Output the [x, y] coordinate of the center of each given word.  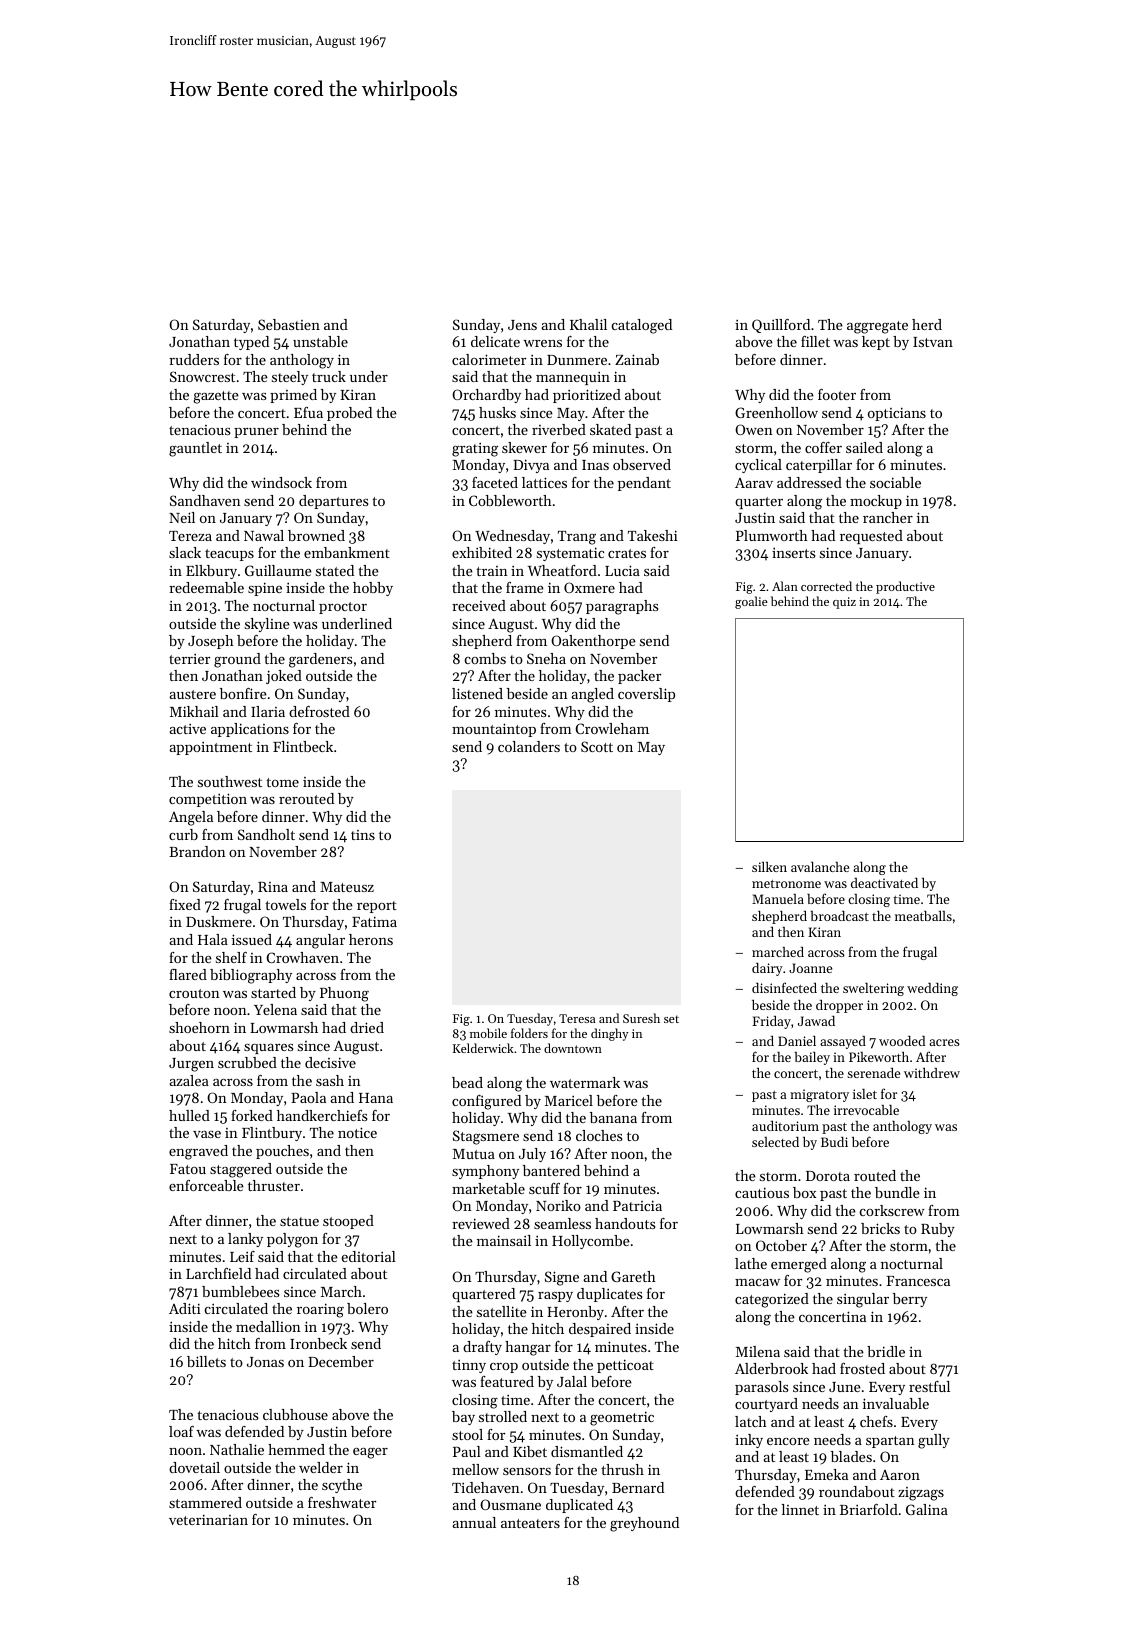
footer [837, 394]
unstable [320, 341]
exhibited [482, 552]
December [341, 1361]
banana [613, 1117]
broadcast [839, 916]
